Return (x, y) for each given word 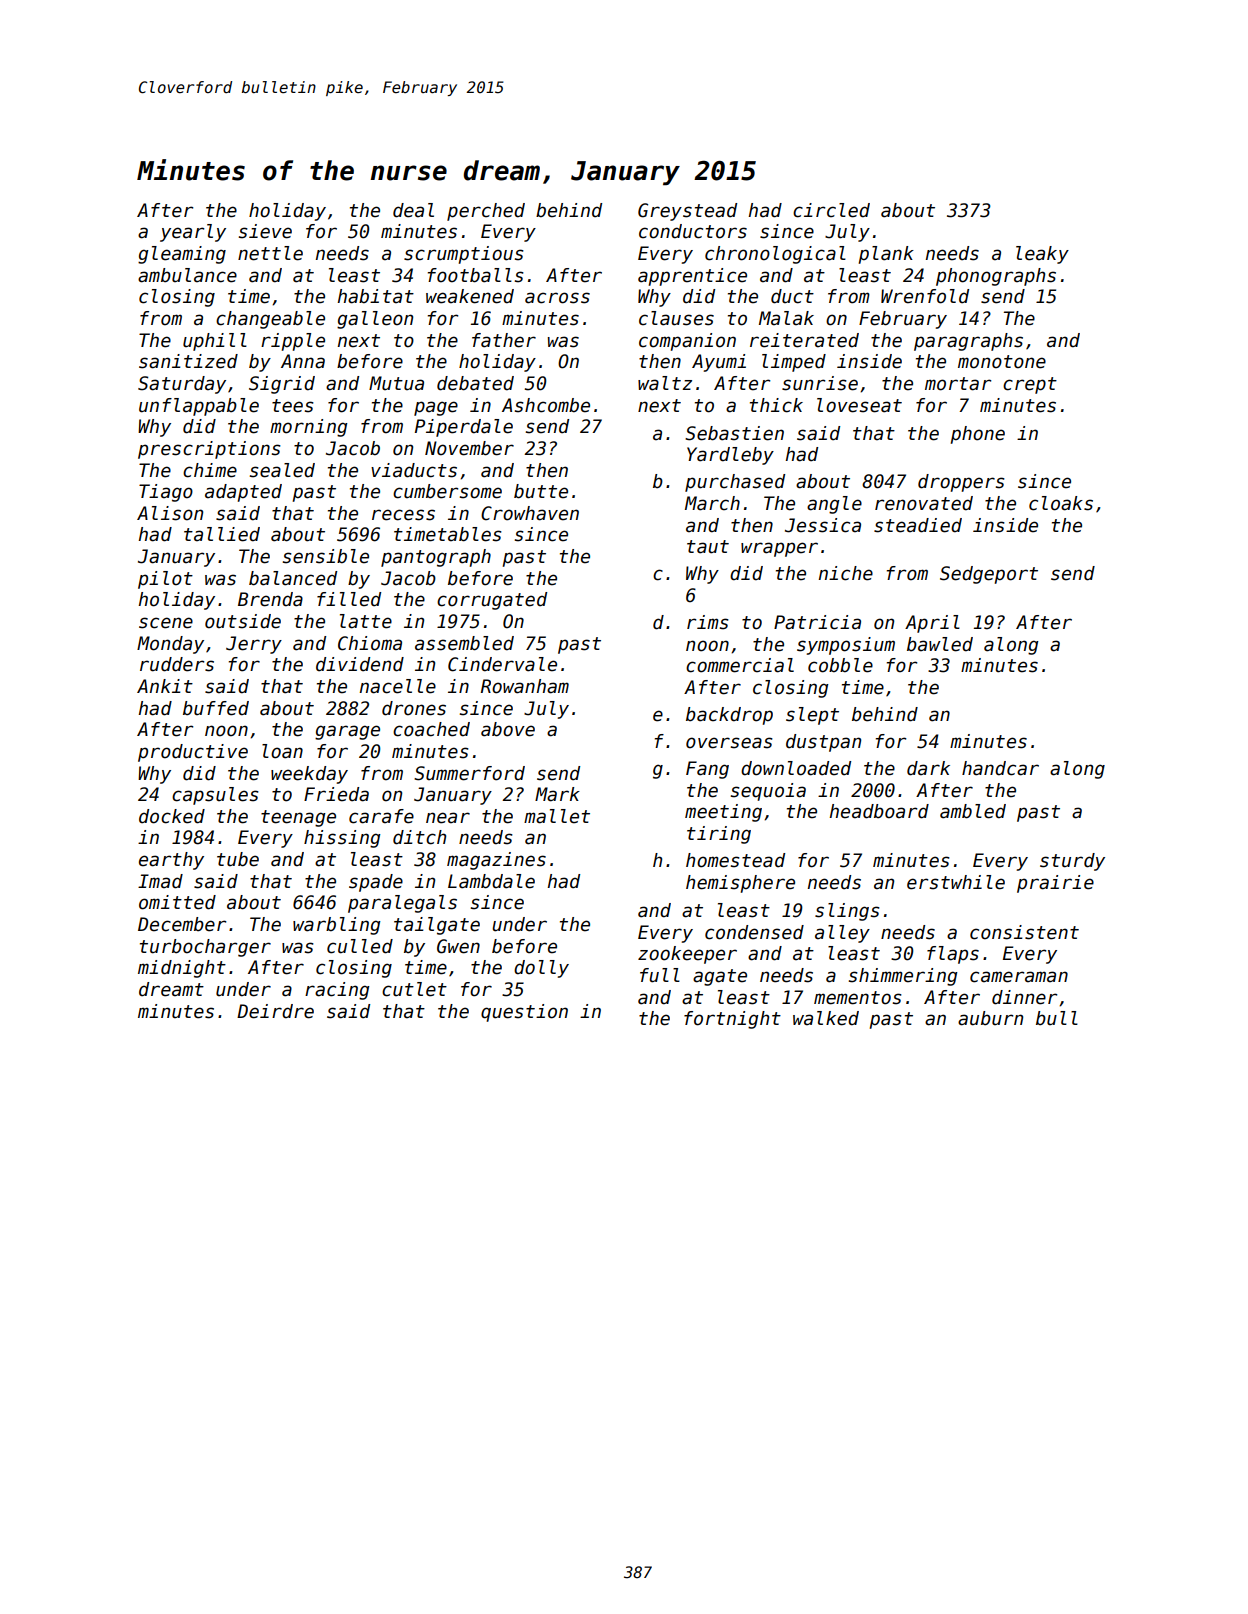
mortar (958, 384)
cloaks (1061, 503)
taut (708, 547)
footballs (476, 275)
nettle (270, 253)
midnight (182, 969)
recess (403, 515)
